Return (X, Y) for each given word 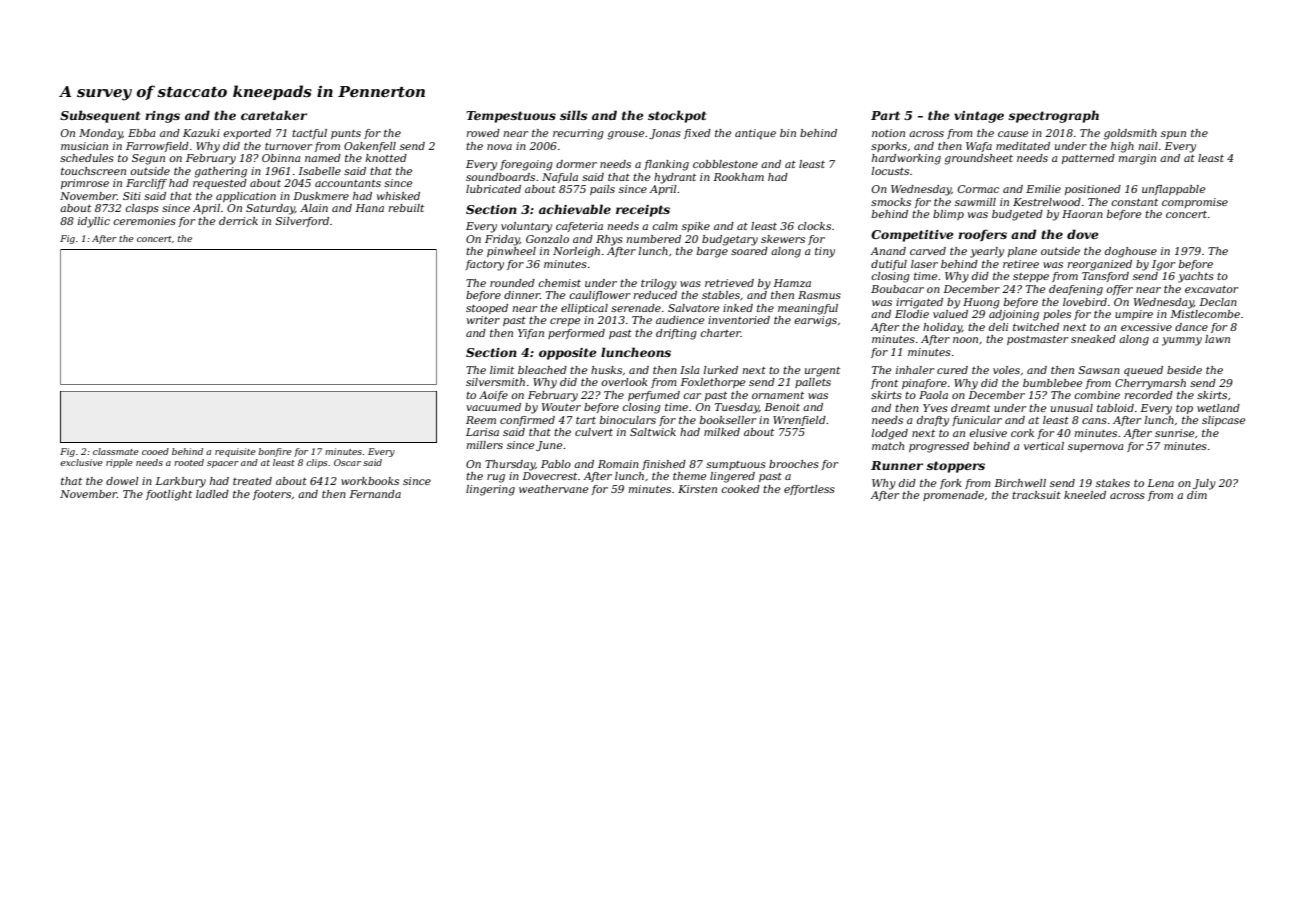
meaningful (808, 309)
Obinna (281, 158)
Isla (689, 370)
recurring (578, 134)
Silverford (302, 222)
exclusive (81, 462)
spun (1173, 135)
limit (502, 370)
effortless (809, 490)
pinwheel (511, 252)
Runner (897, 465)
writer (483, 320)
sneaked (1093, 339)
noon (965, 340)
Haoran (1082, 214)
